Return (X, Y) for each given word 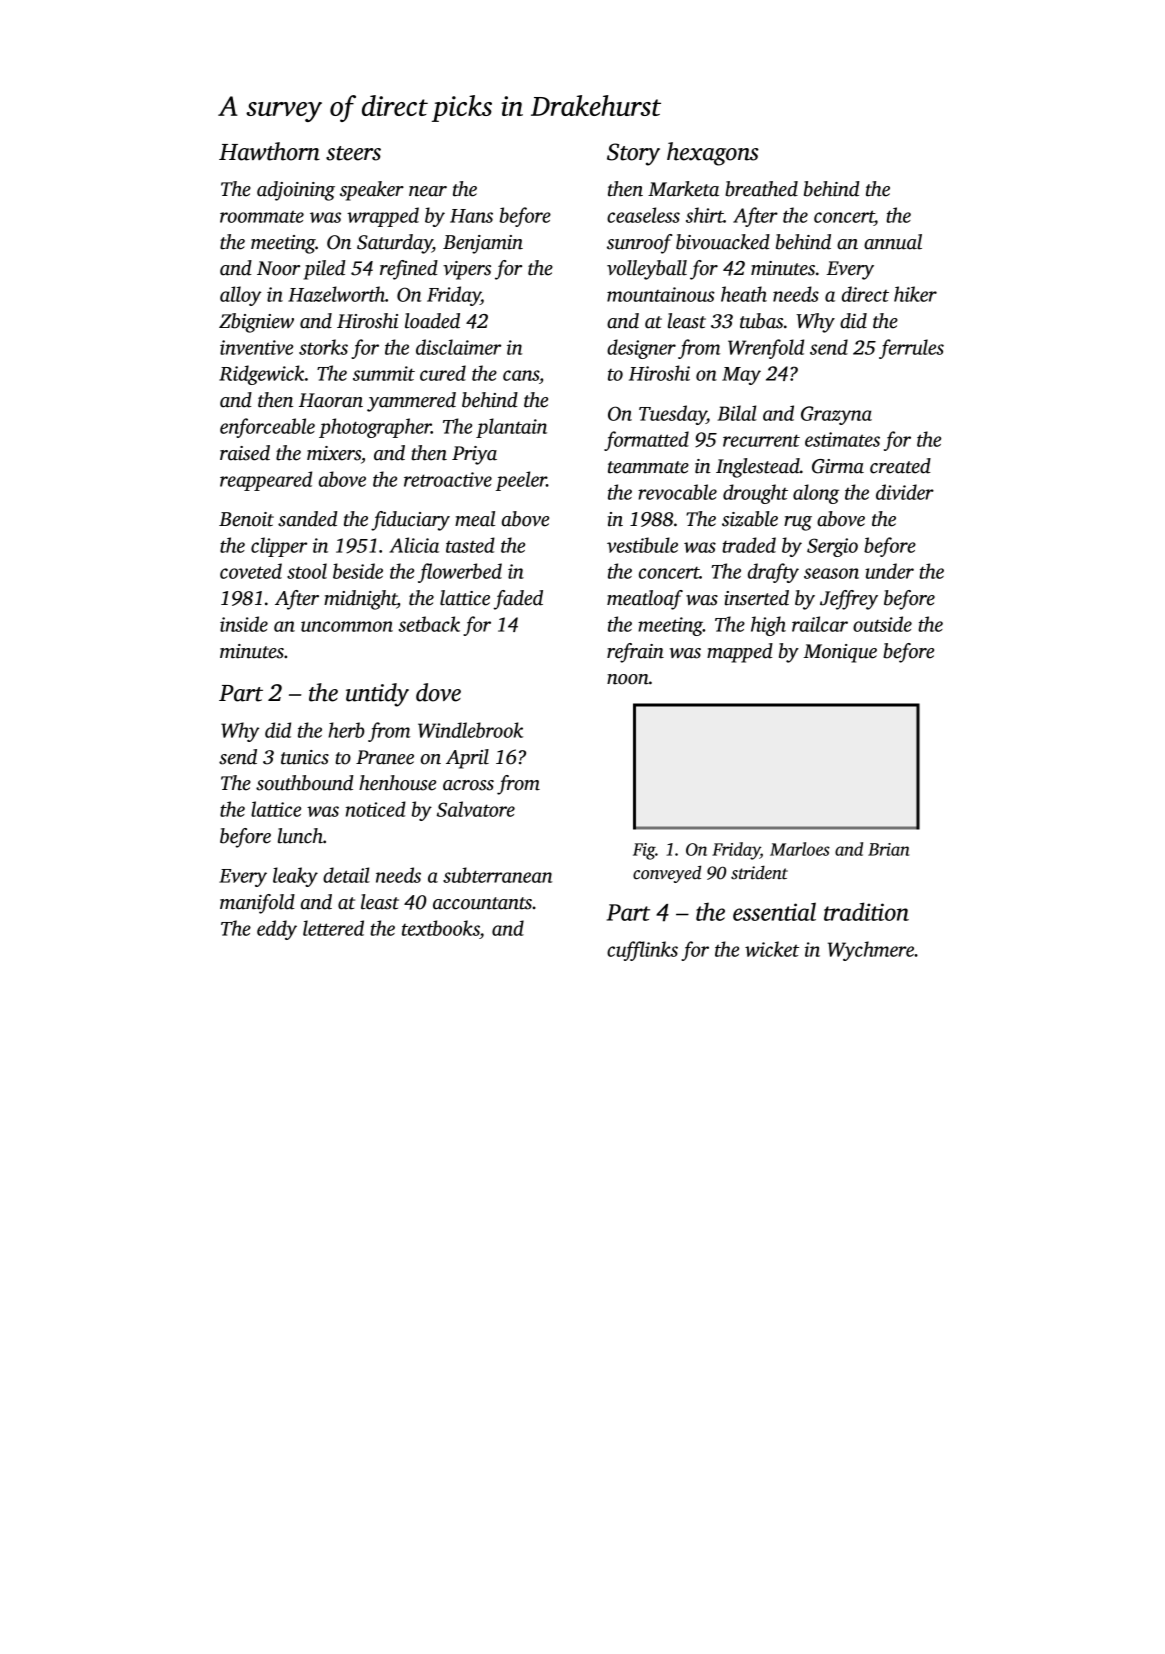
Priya (474, 455)
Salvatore (476, 809)
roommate (262, 216)
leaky (295, 877)
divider (905, 492)
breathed (761, 189)
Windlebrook (470, 730)
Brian (889, 849)
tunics (305, 757)
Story (633, 154)
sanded (307, 519)
